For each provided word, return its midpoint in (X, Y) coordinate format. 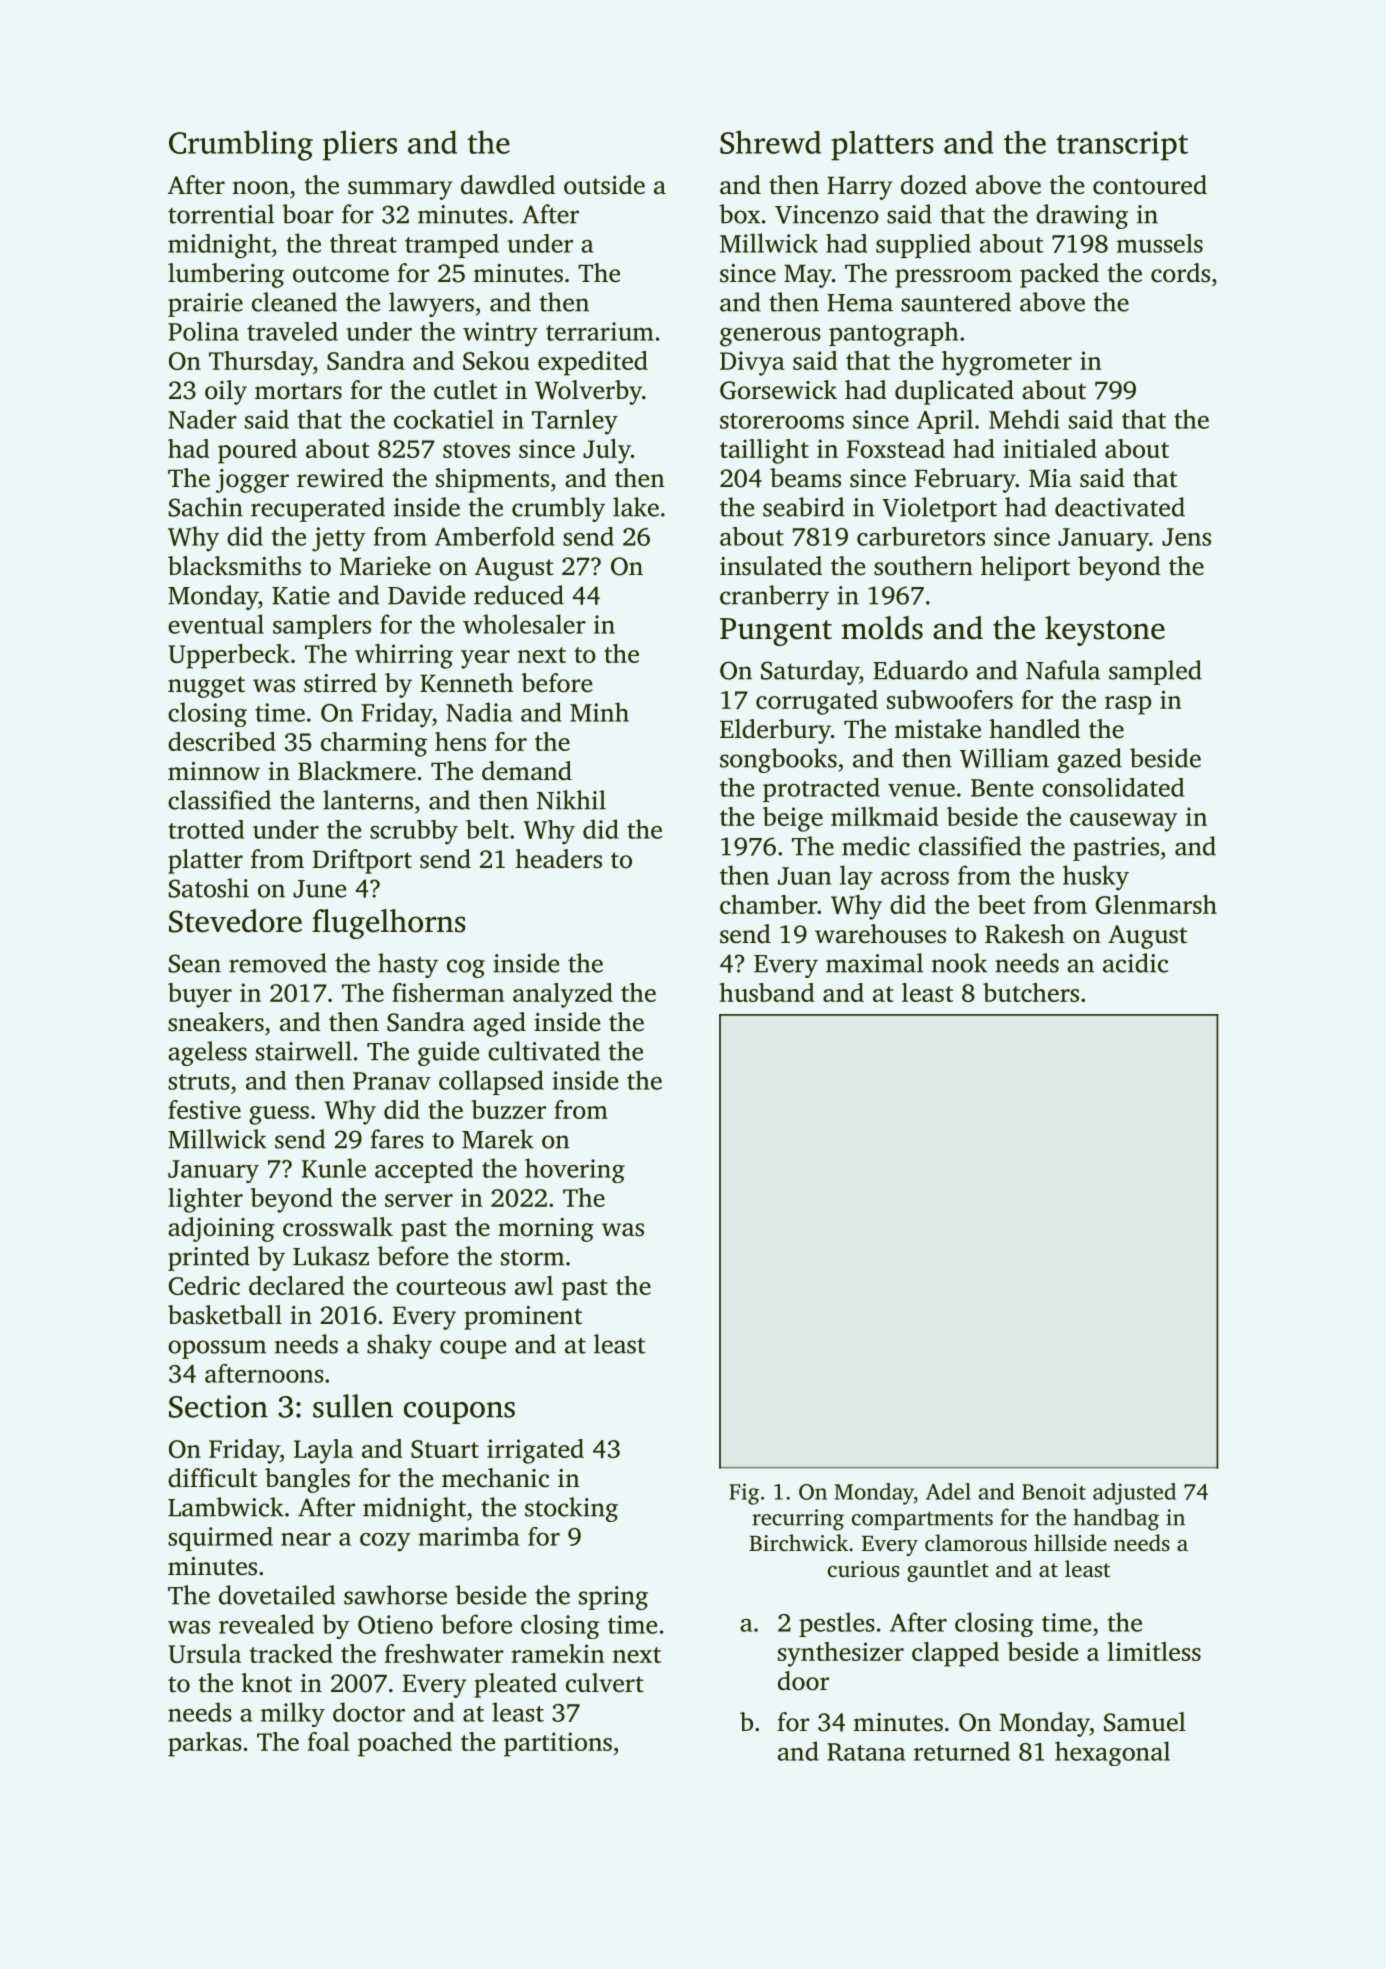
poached (405, 1744)
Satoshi (209, 888)
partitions (558, 1744)
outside (604, 185)
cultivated (544, 1051)
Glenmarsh (1156, 904)
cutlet (465, 390)
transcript (1122, 146)
